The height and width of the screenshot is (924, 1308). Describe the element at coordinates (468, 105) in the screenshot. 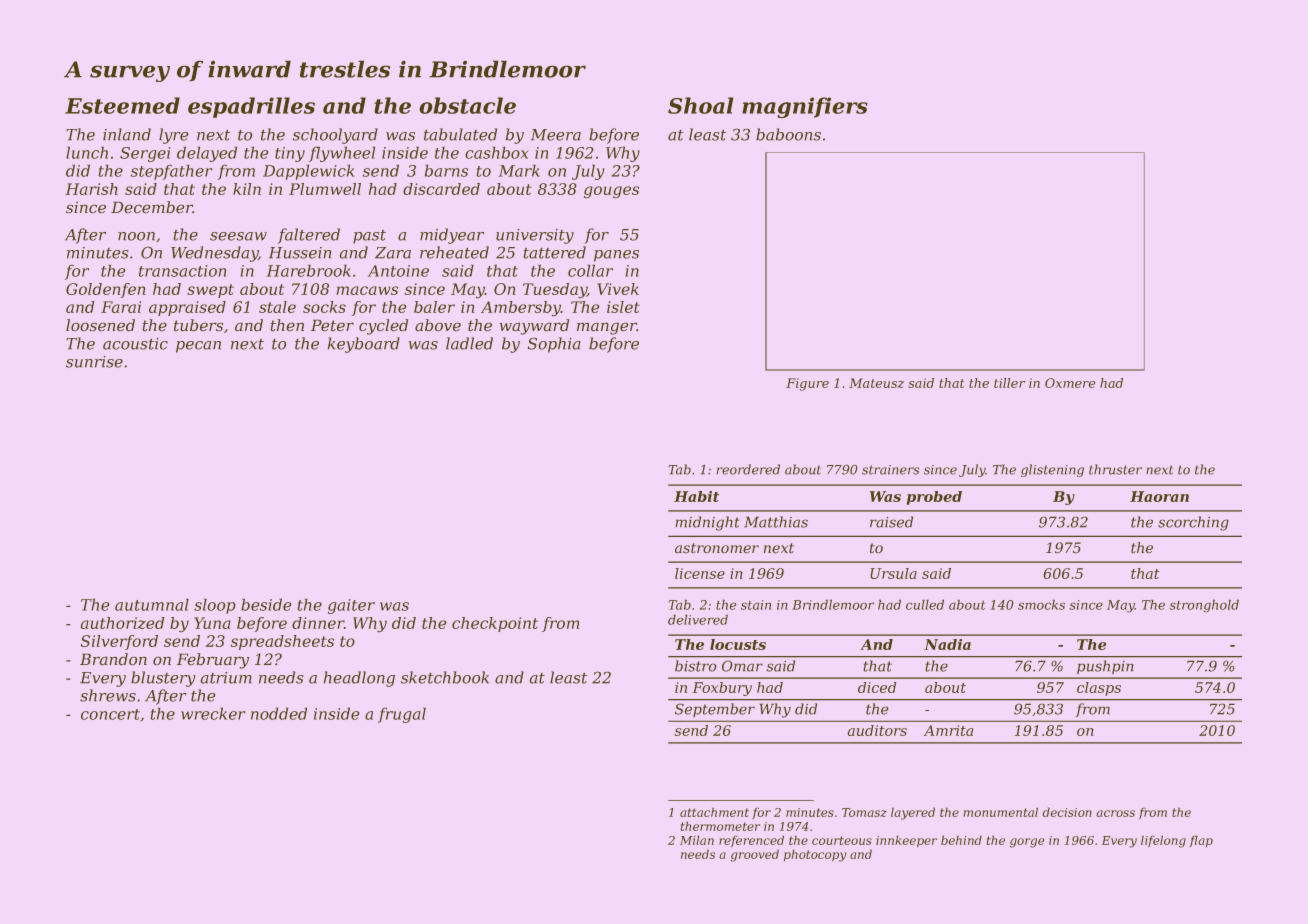

I see `obstacle` at that location.
